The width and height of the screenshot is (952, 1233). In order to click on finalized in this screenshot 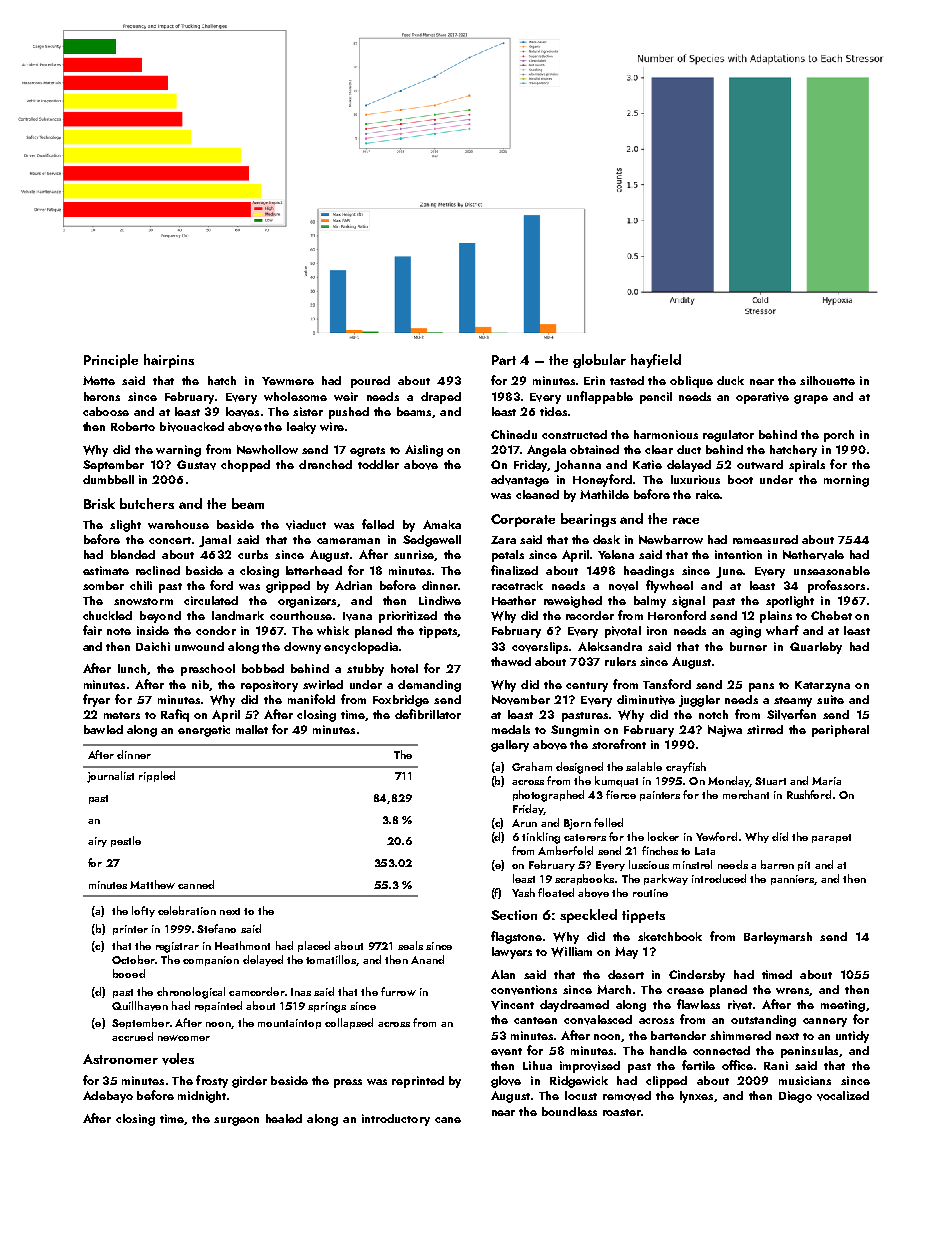, I will do `click(514, 570)`.
